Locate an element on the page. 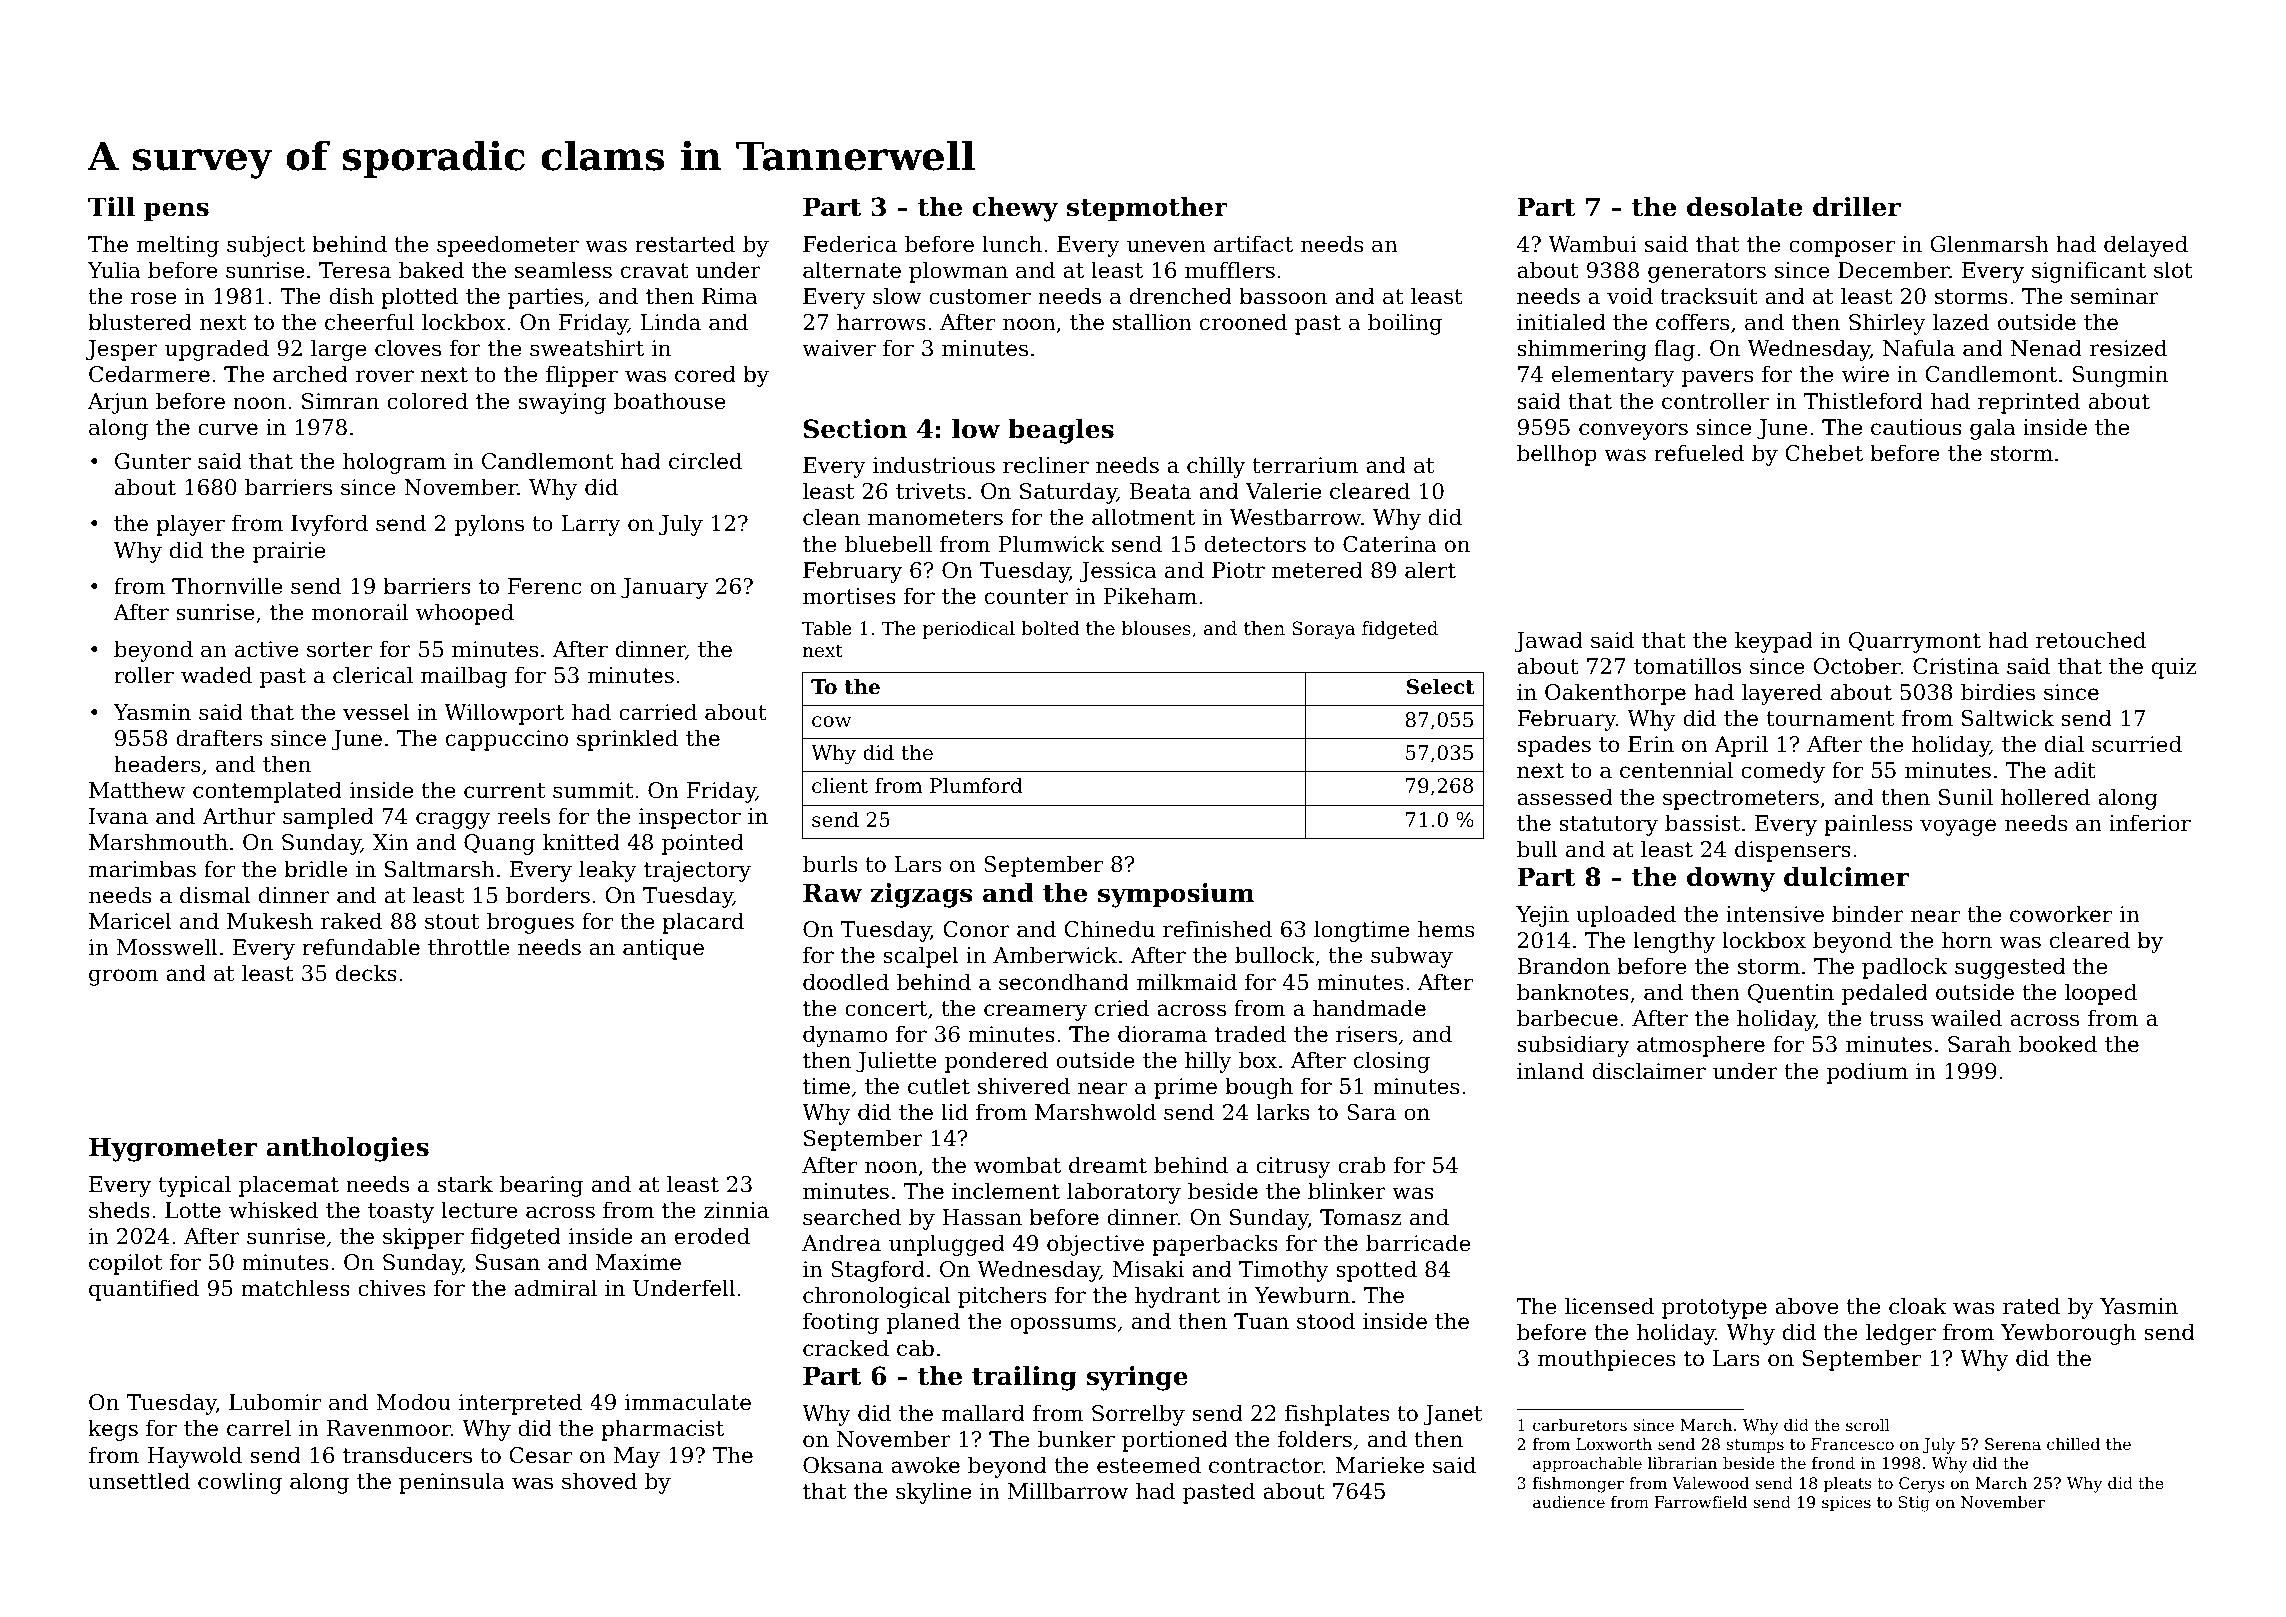 Image resolution: width=2286 pixels, height=1617 pixels. scurried is located at coordinates (2137, 744).
